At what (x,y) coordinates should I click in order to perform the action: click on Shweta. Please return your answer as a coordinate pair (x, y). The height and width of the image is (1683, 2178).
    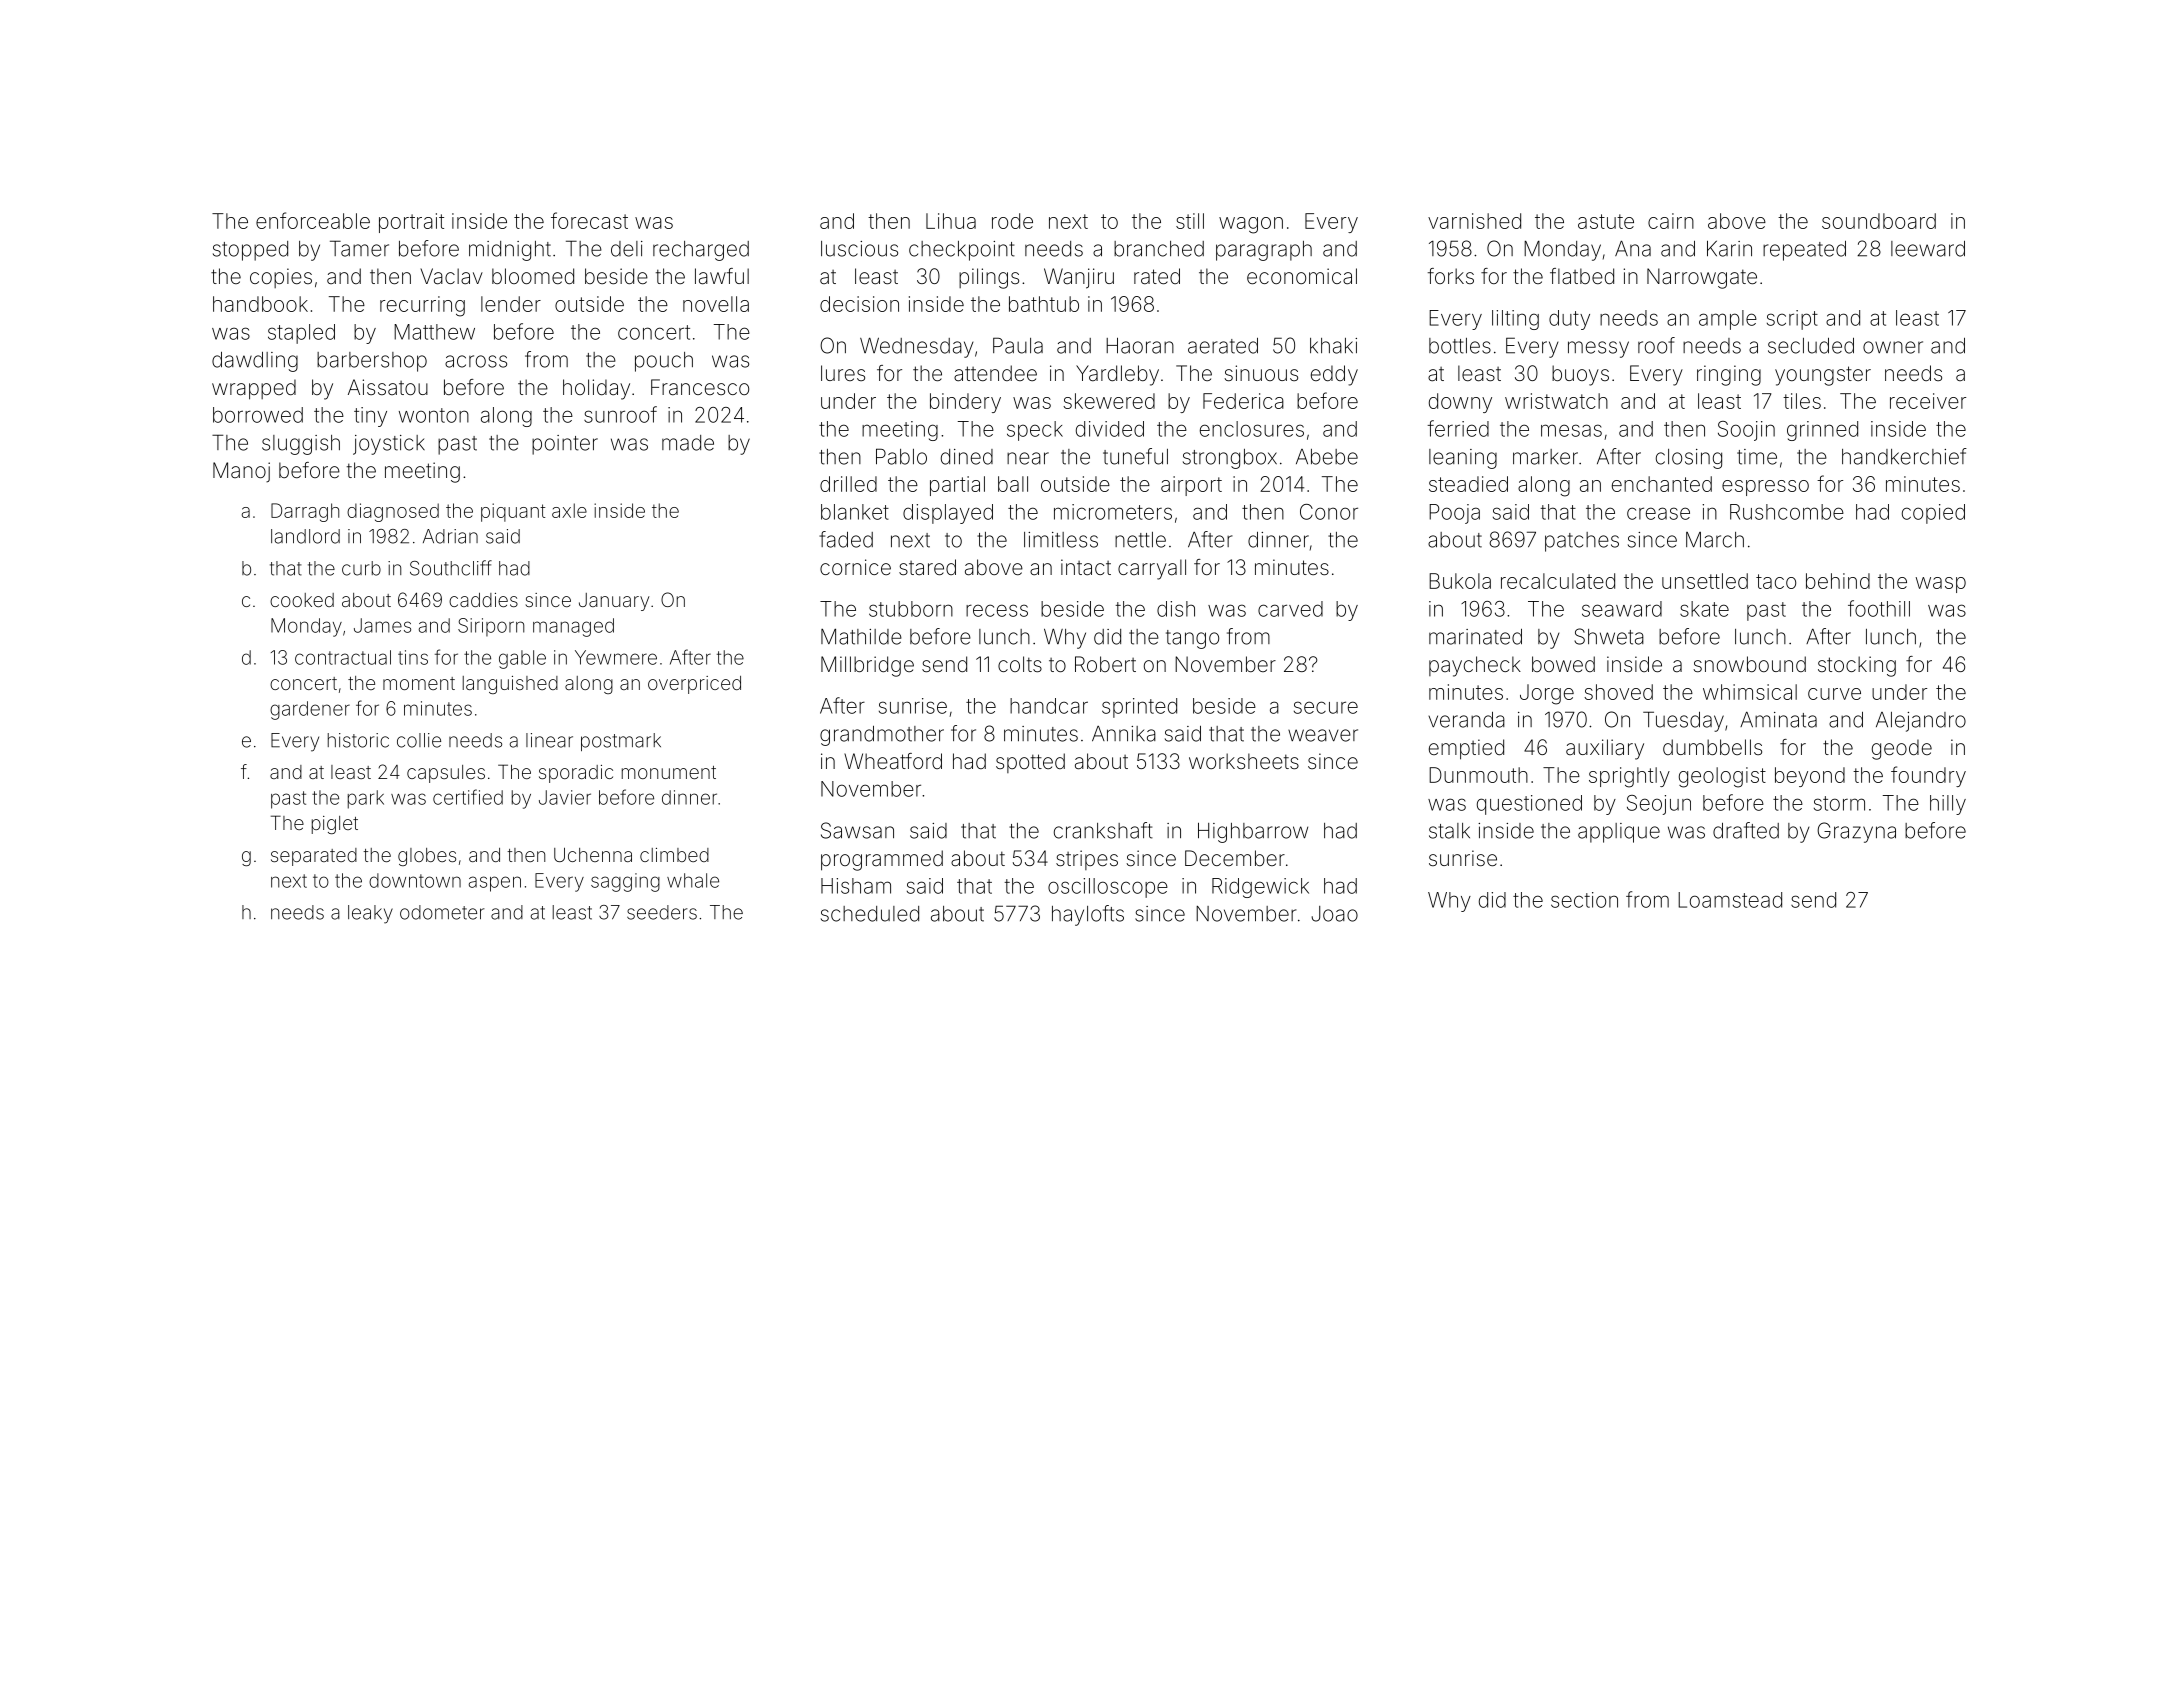
    Looking at the image, I should click on (1609, 636).
